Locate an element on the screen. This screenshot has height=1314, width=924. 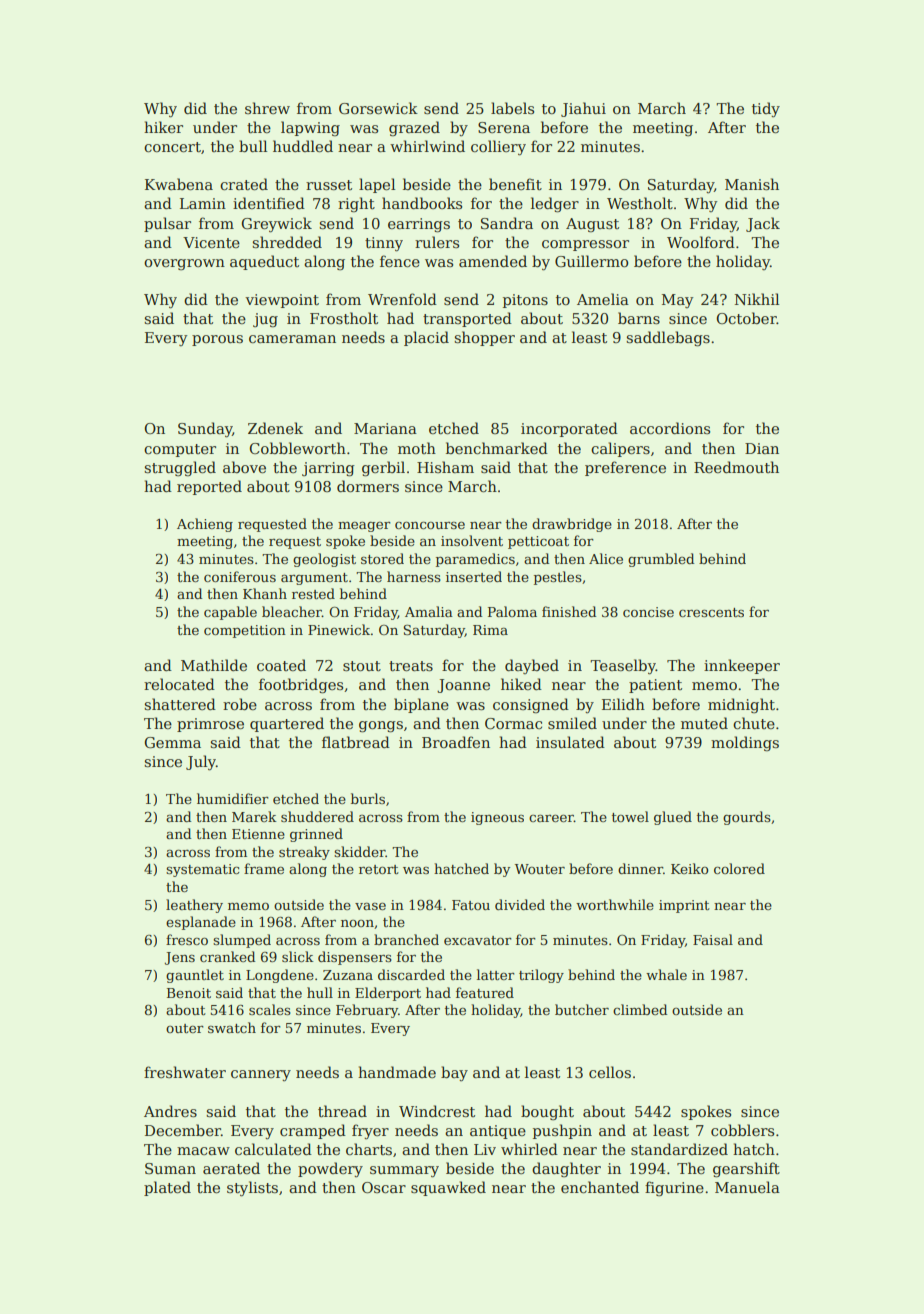
Manish is located at coordinates (752, 184).
